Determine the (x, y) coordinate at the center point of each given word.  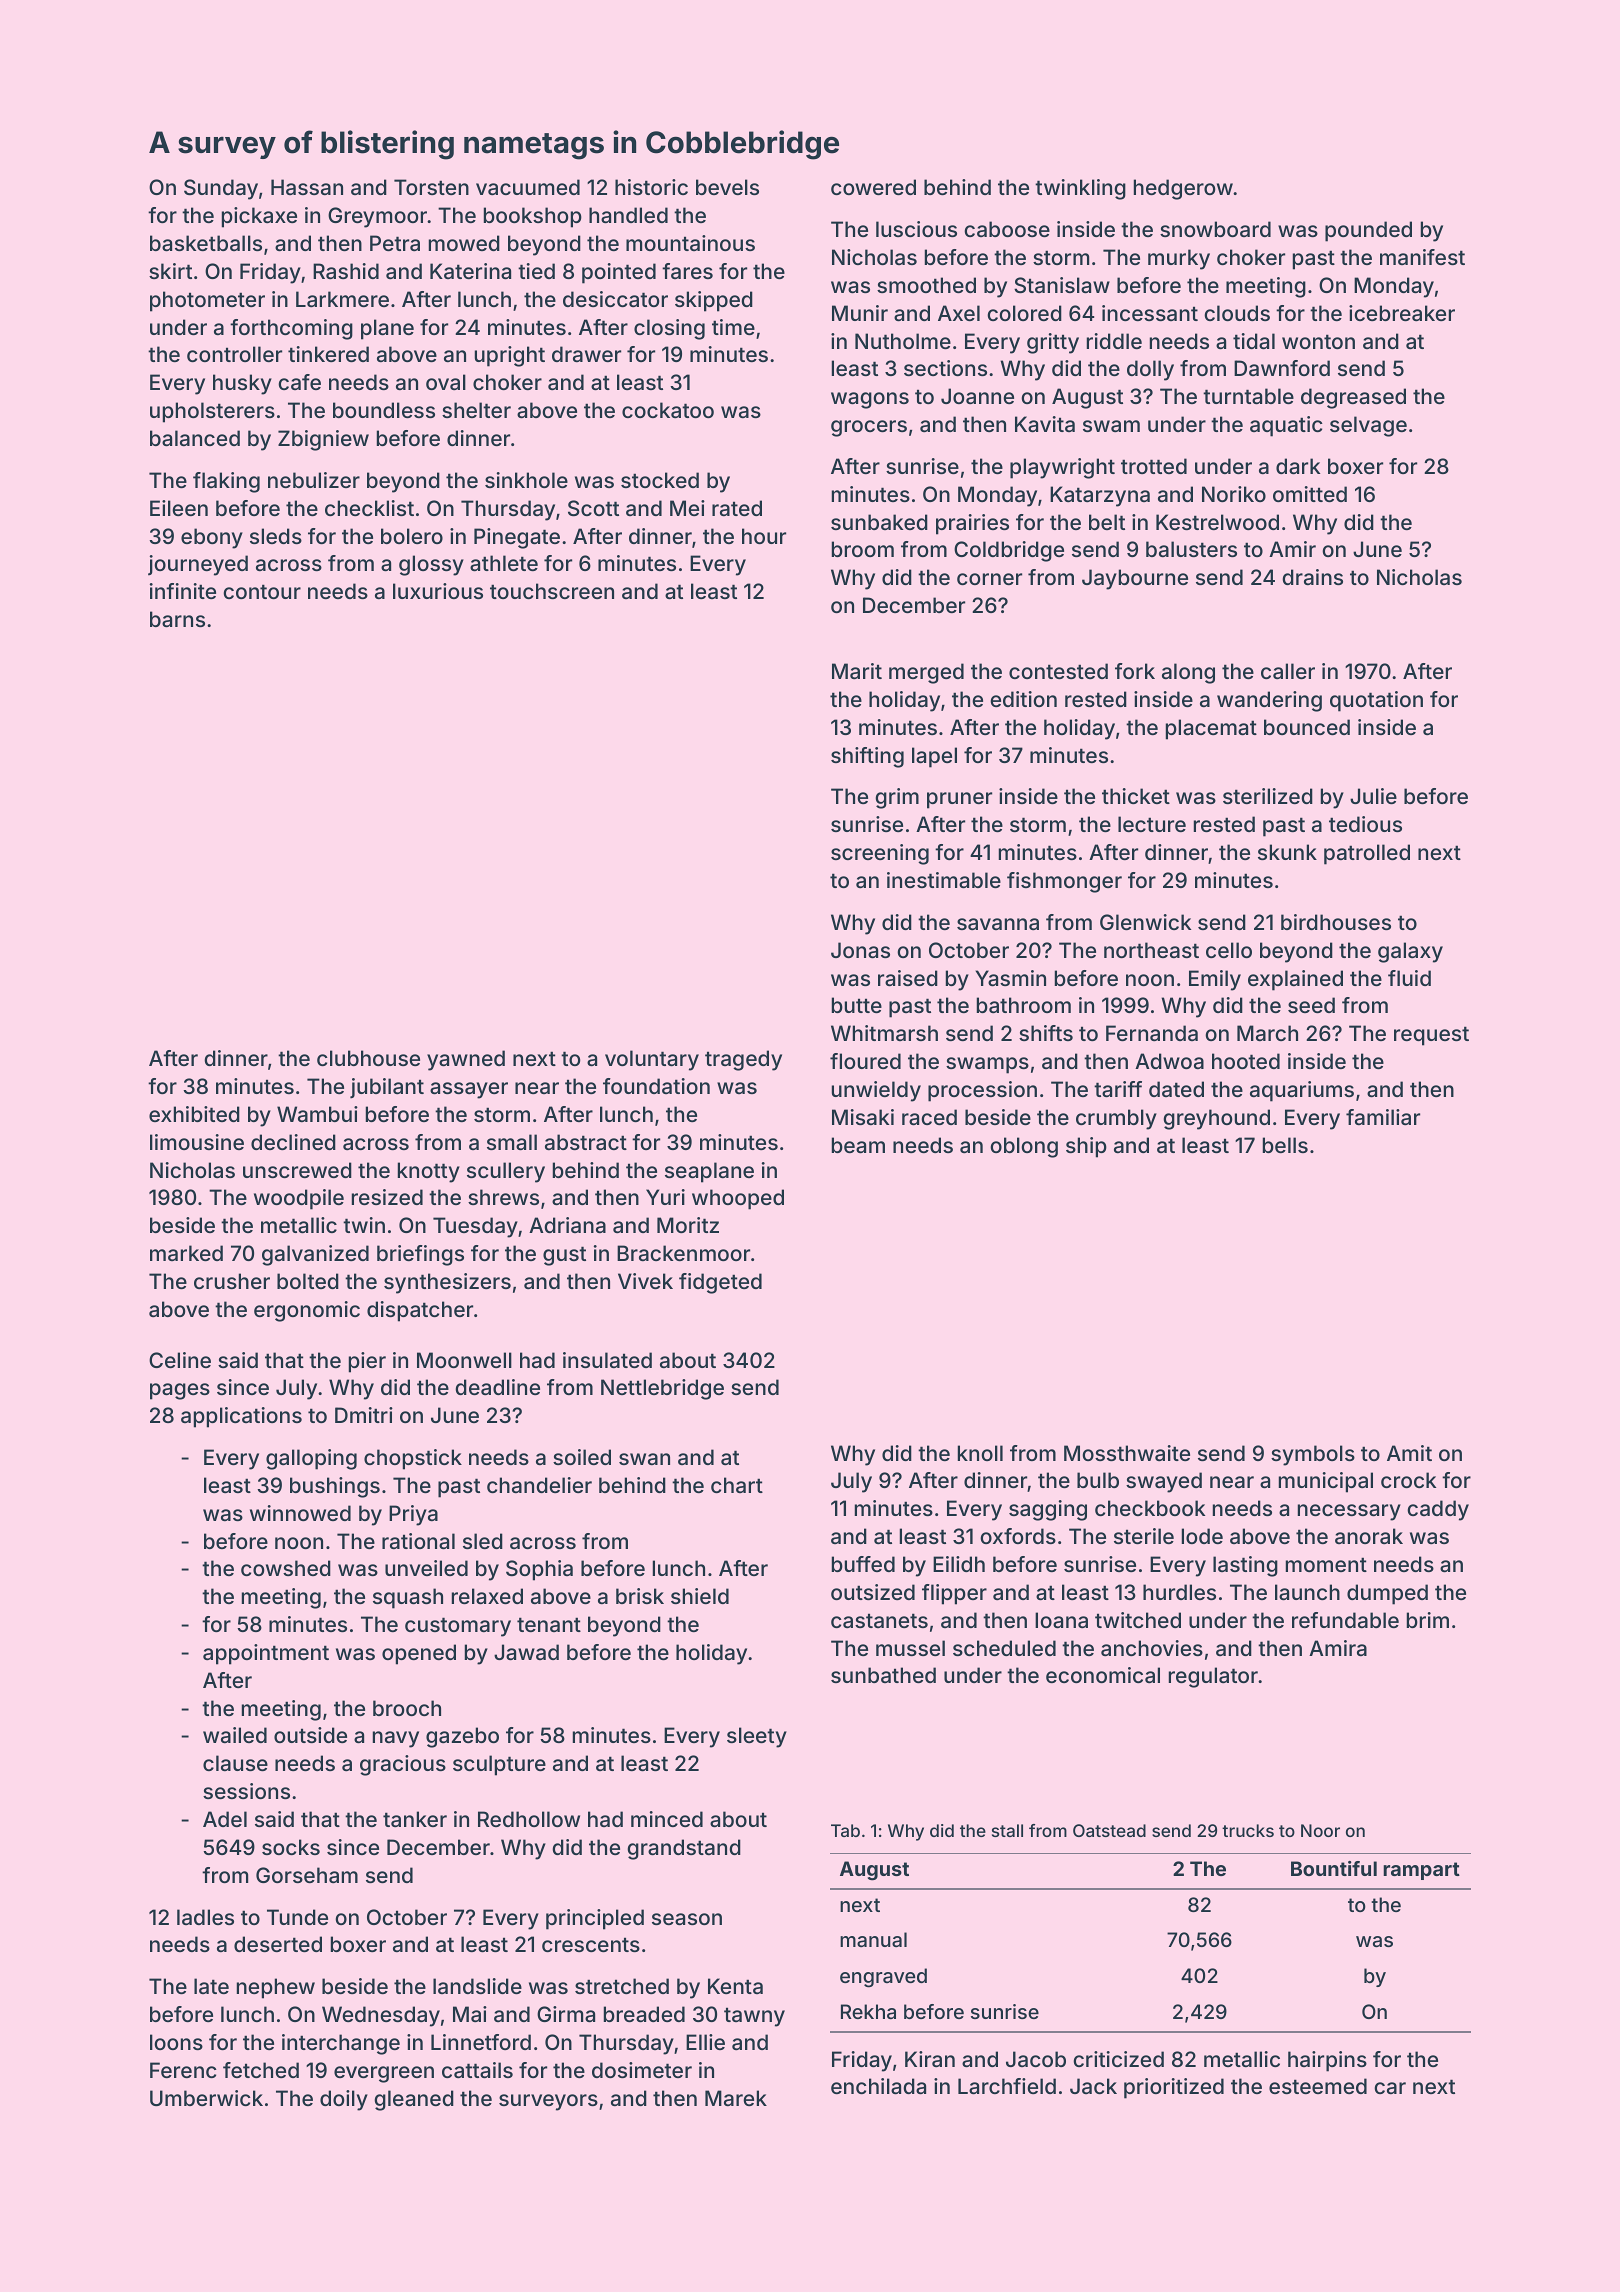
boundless (384, 410)
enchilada (878, 2086)
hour (764, 536)
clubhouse (368, 1058)
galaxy (1410, 952)
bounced (1307, 727)
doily (344, 2100)
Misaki (863, 1117)
